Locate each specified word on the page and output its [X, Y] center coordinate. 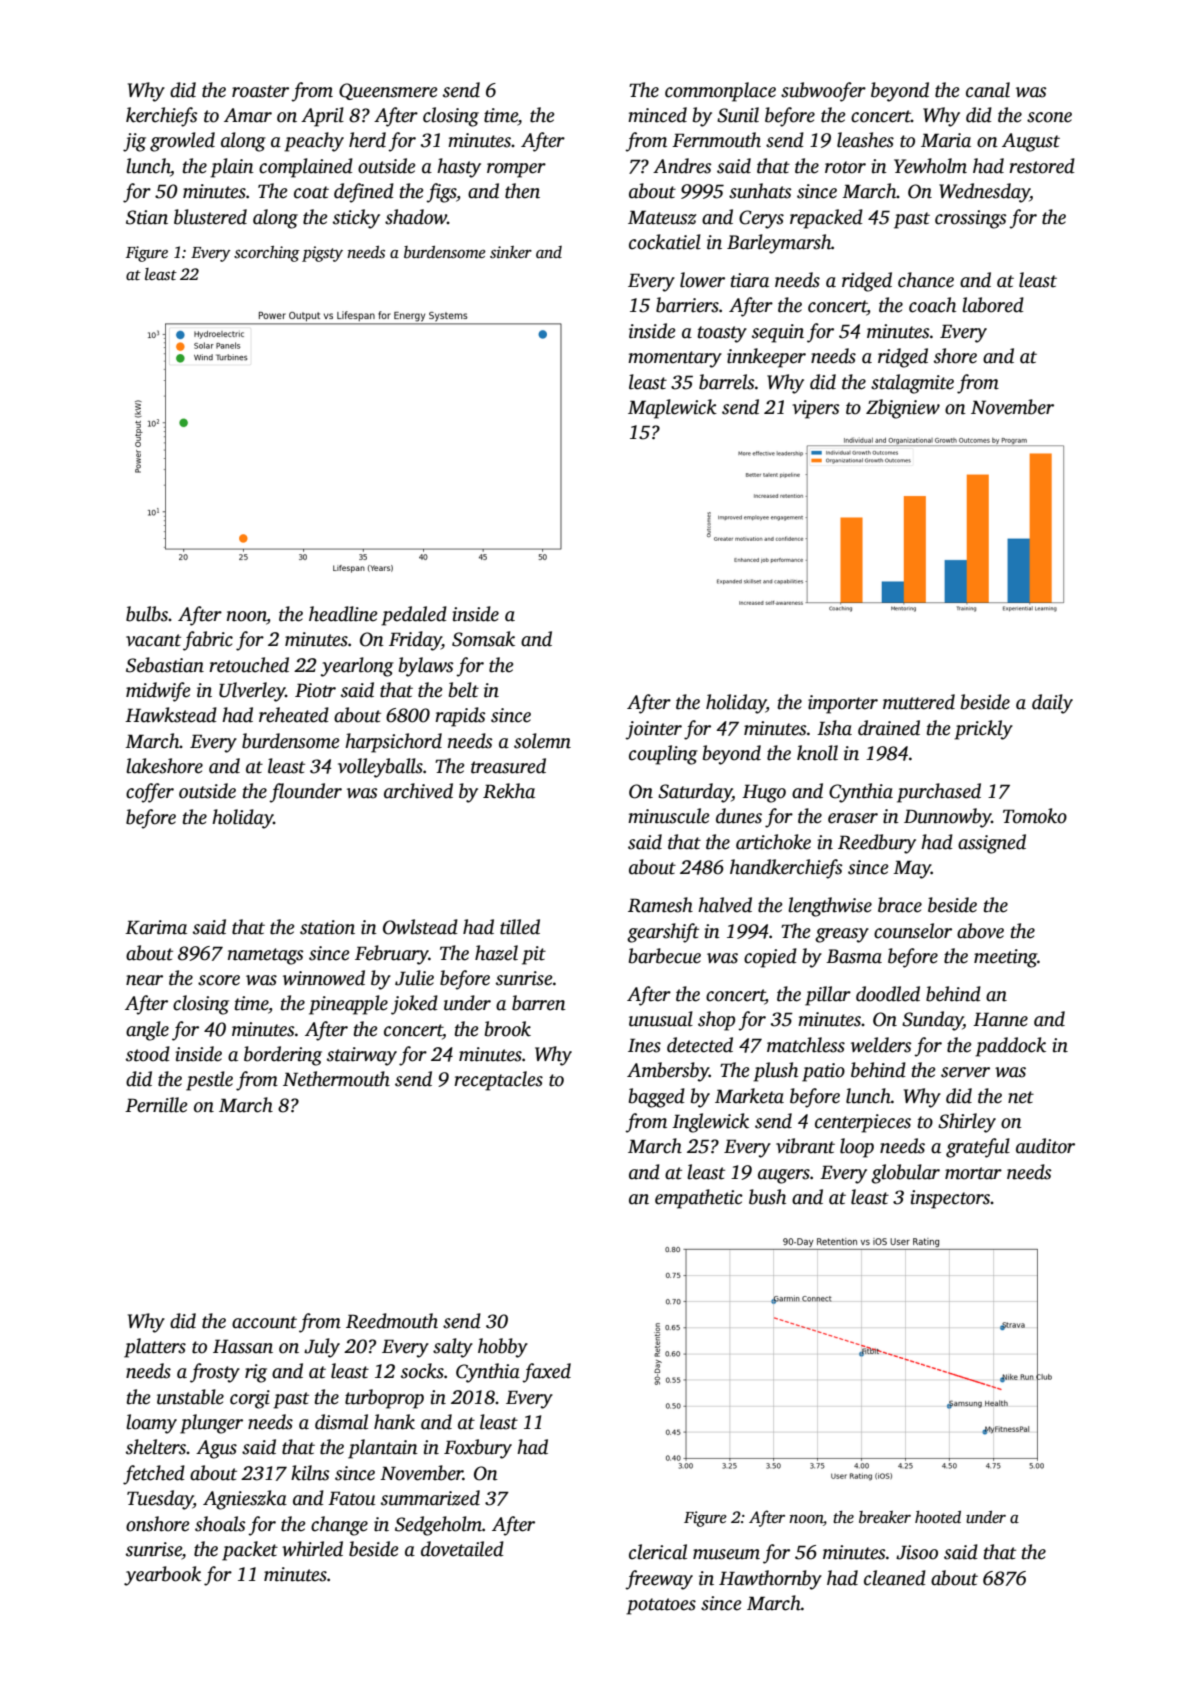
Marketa [749, 1096]
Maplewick [672, 409]
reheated [294, 715]
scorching [267, 254]
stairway [362, 1056]
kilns [310, 1473]
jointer [654, 730]
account [264, 1322]
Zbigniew [903, 409]
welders [881, 1045]
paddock [1010, 1047]
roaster [260, 91]
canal [988, 90]
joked [414, 1005]
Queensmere [388, 91]
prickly [983, 730]
